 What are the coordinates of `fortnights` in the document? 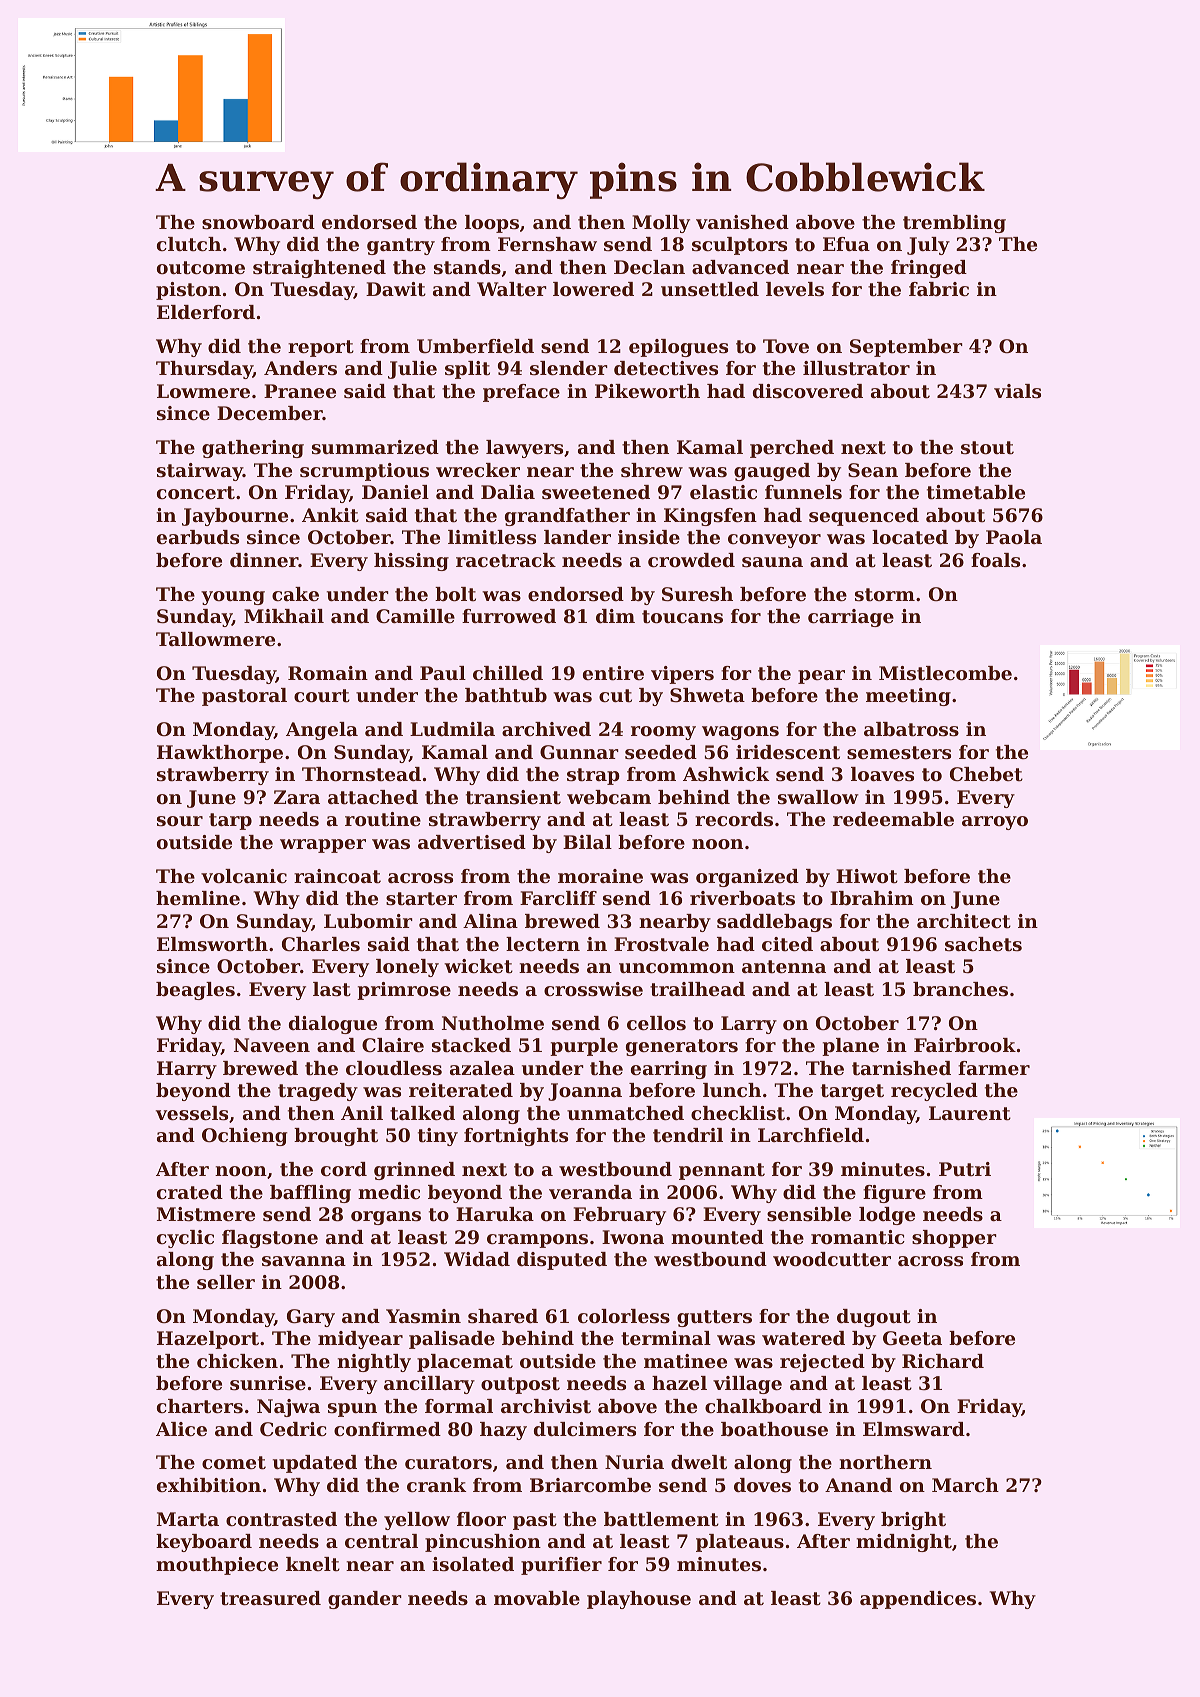 It's located at (516, 1137).
